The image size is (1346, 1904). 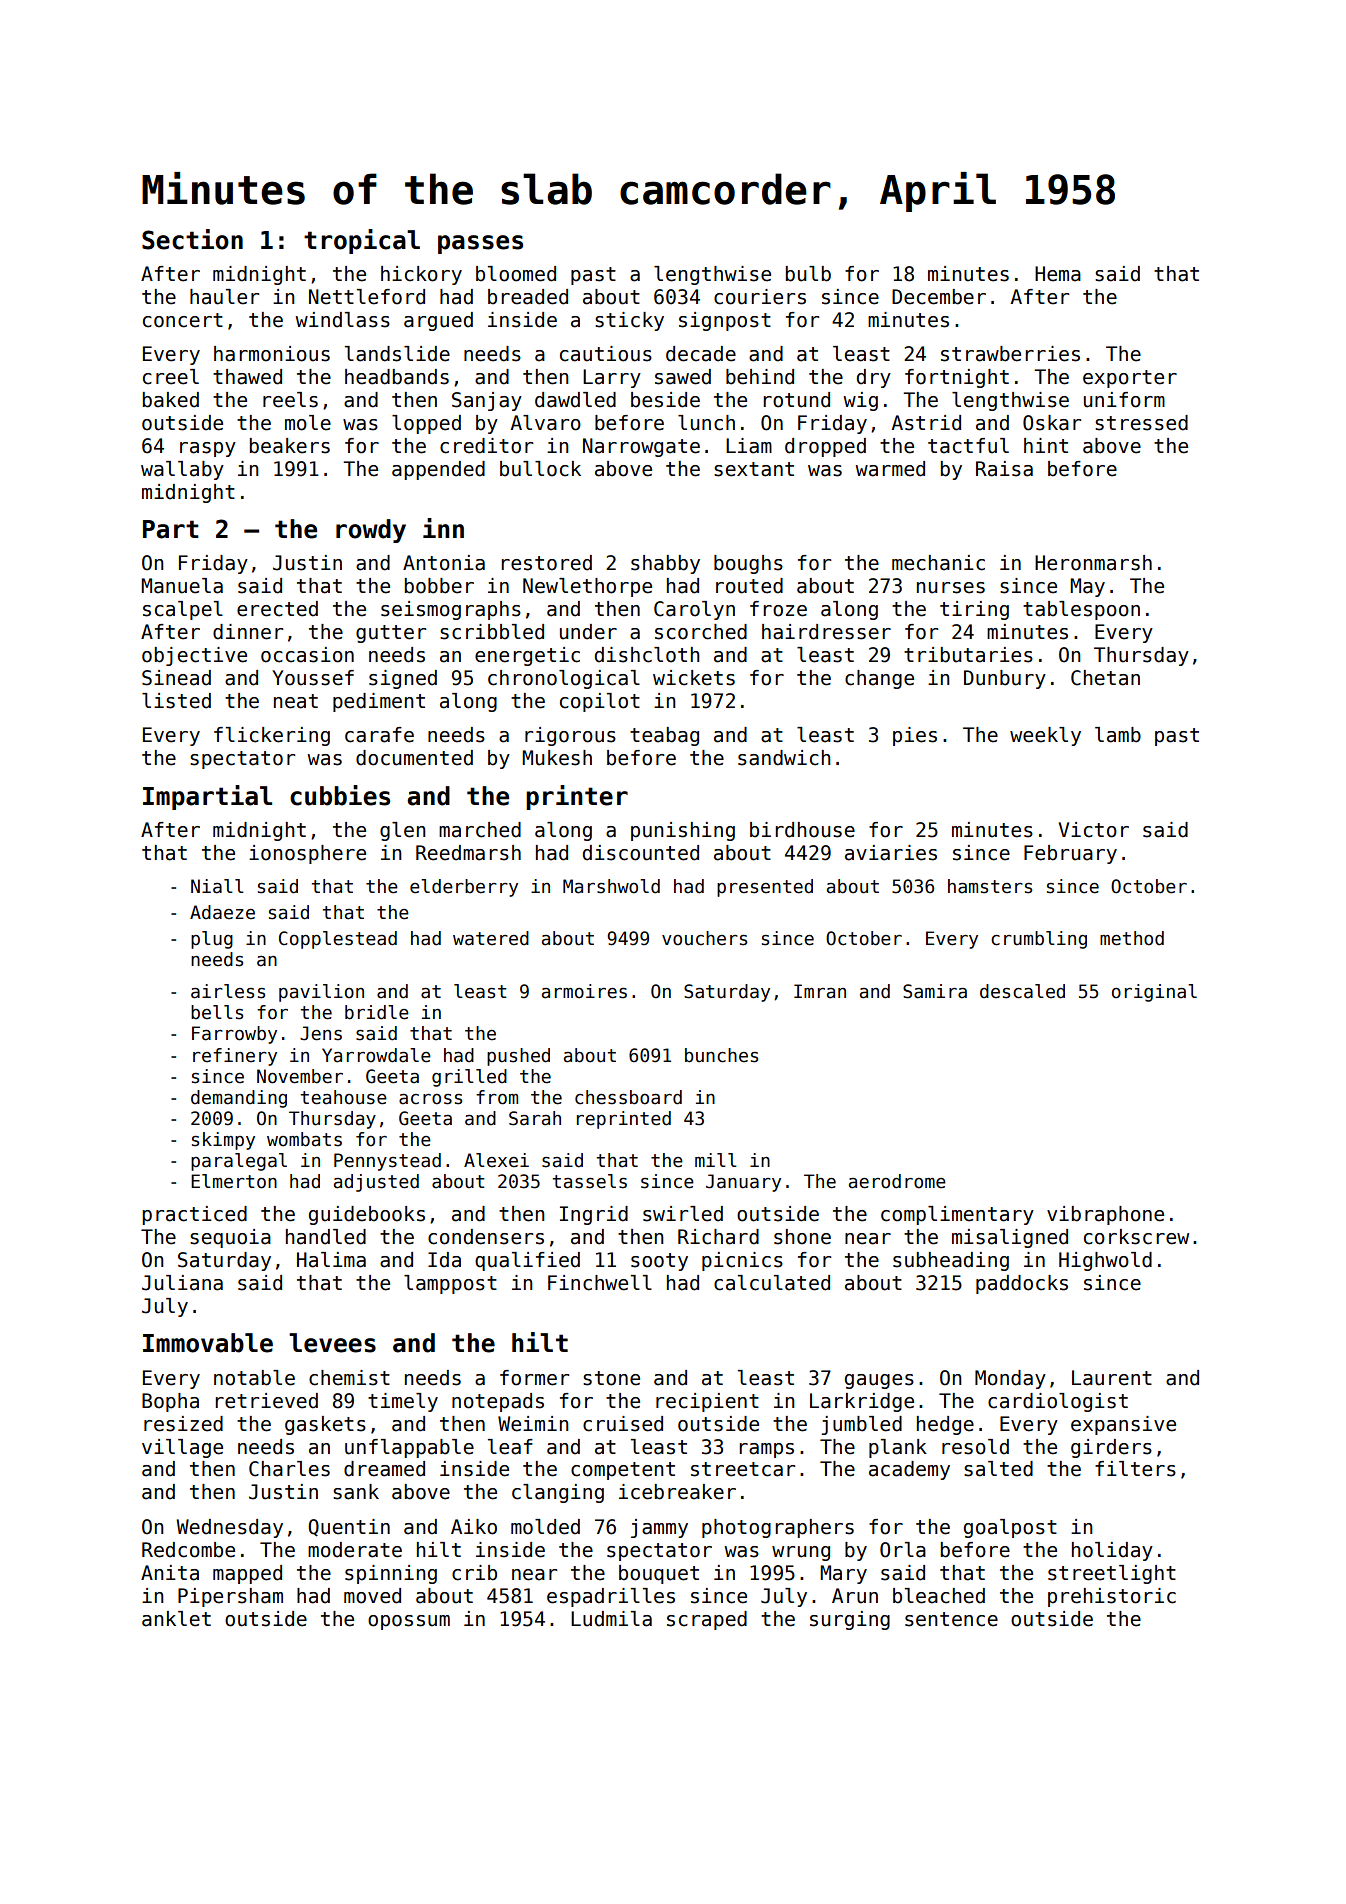 What do you see at coordinates (362, 241) in the screenshot?
I see `tropical` at bounding box center [362, 241].
